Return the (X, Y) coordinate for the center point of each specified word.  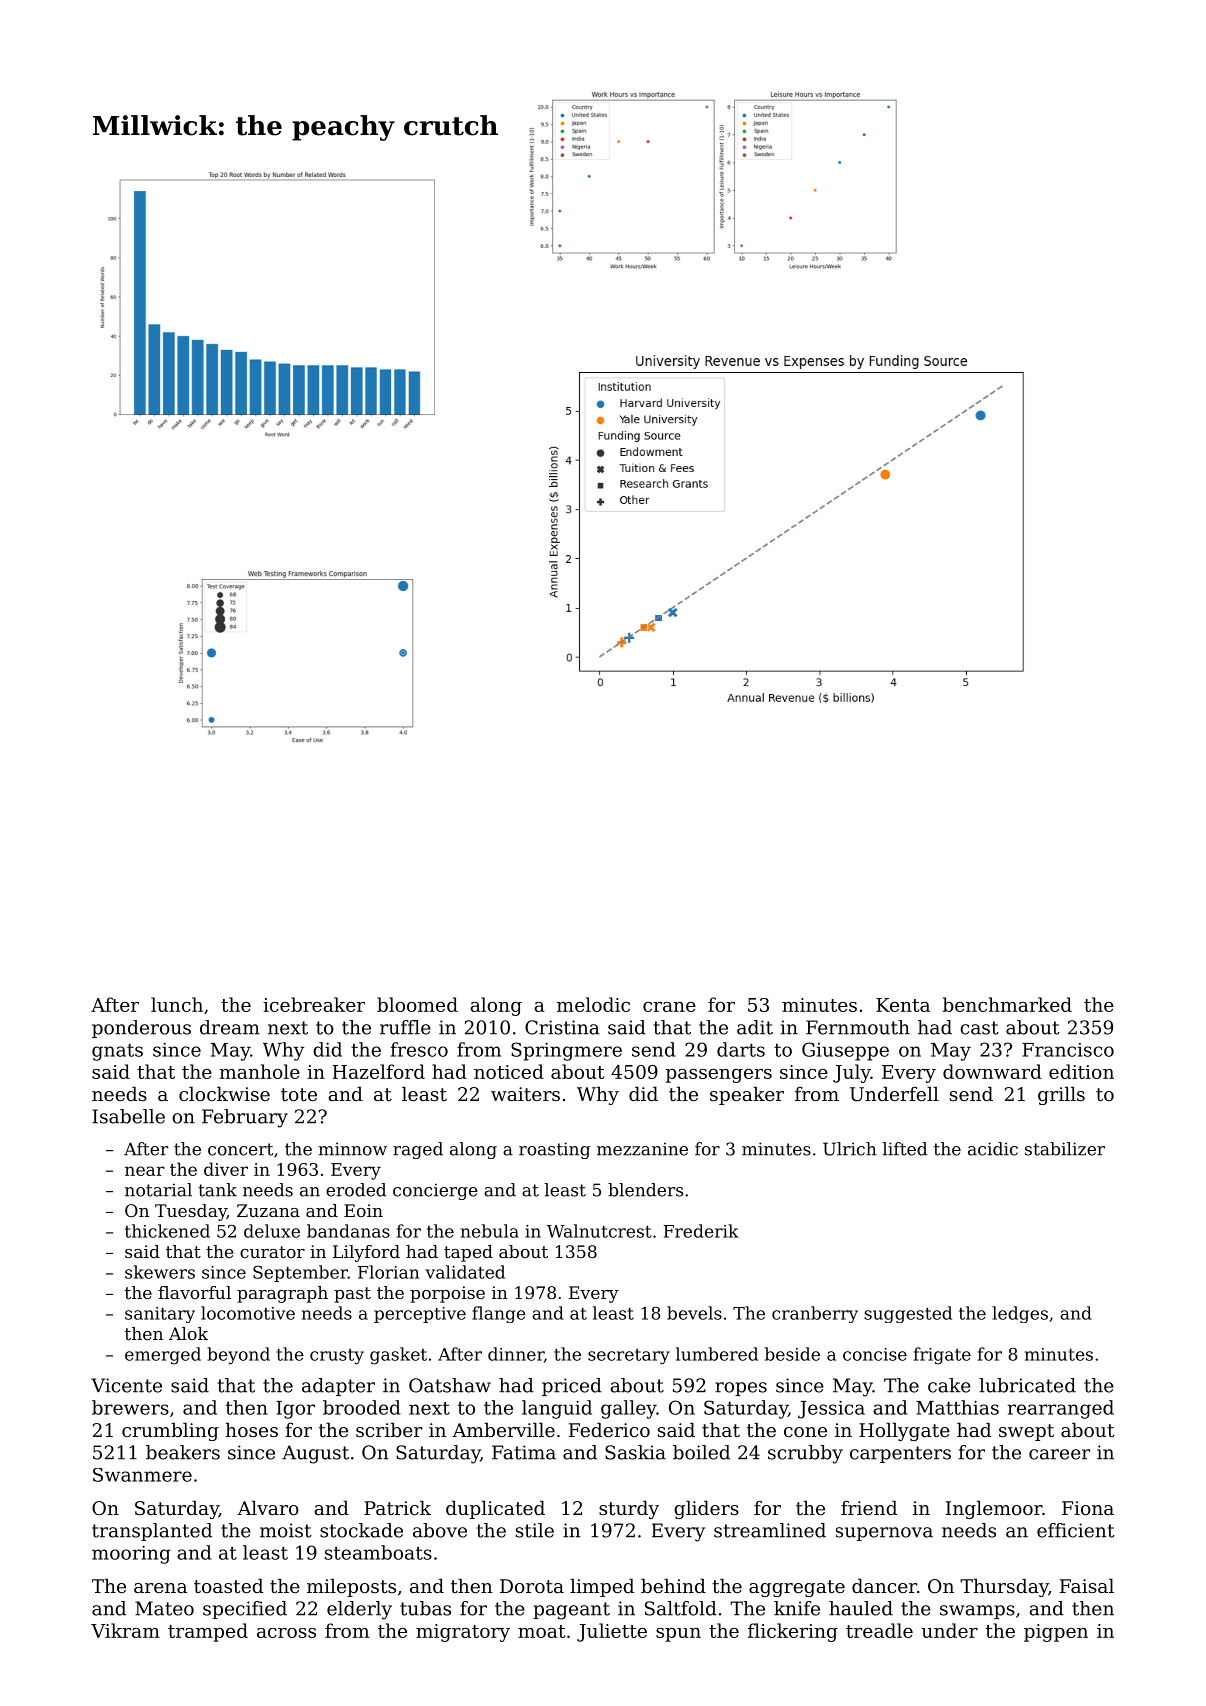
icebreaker (314, 1004)
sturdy (629, 1509)
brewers (130, 1407)
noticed (509, 1071)
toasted (228, 1585)
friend (869, 1507)
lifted (905, 1149)
